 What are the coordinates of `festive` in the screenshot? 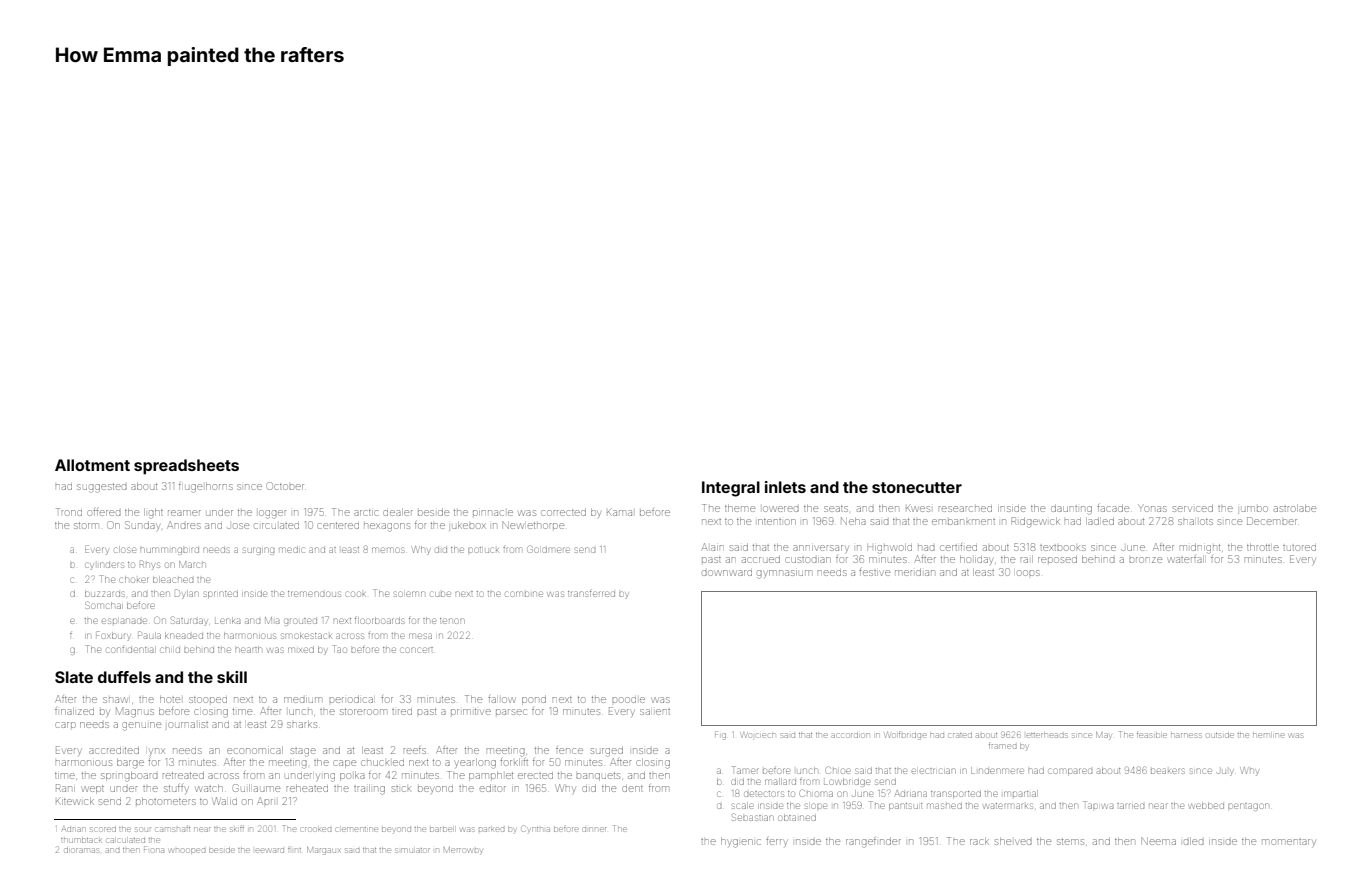 It's located at (874, 572).
